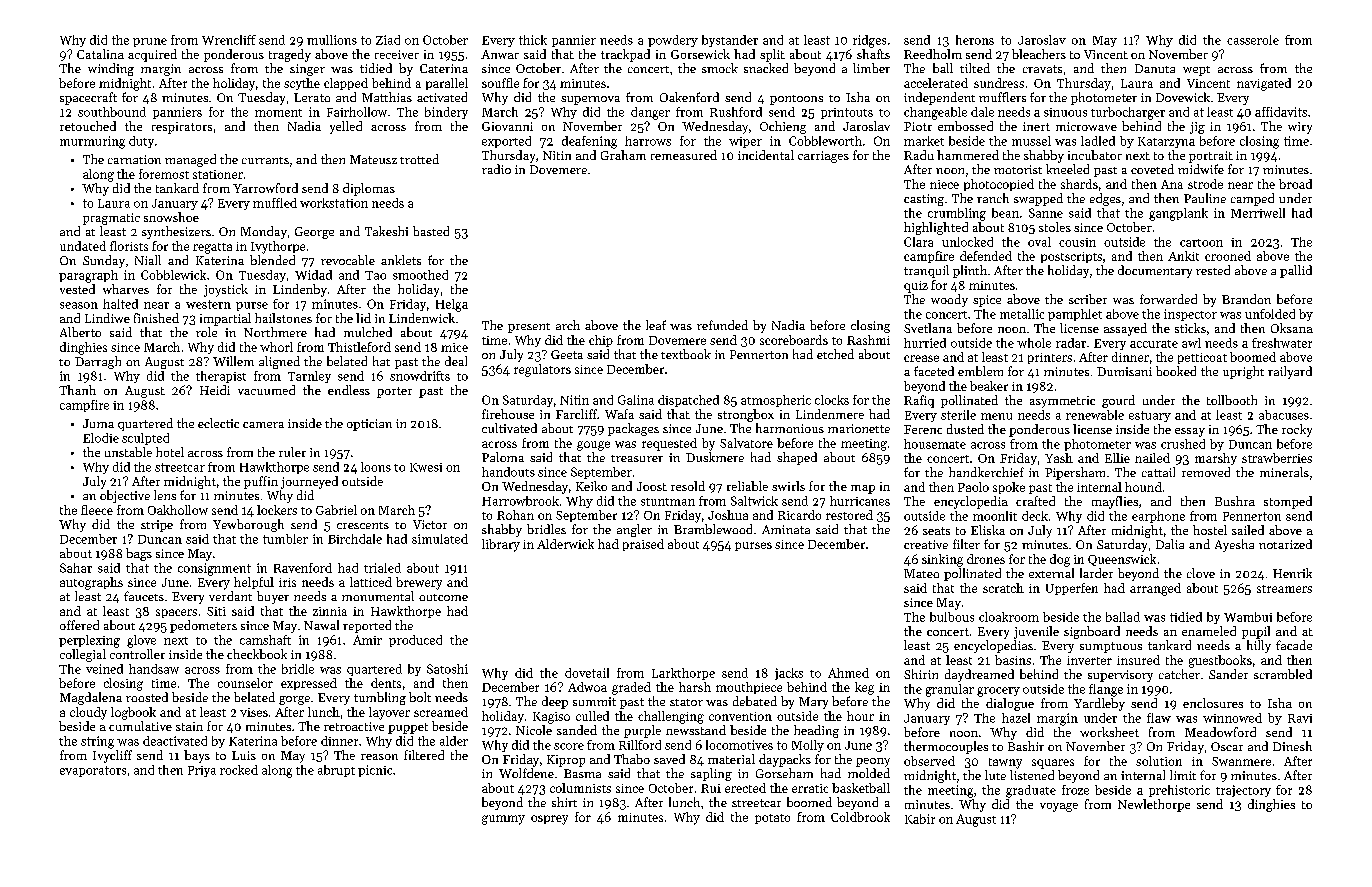  I want to click on asymmetric, so click(1062, 402).
